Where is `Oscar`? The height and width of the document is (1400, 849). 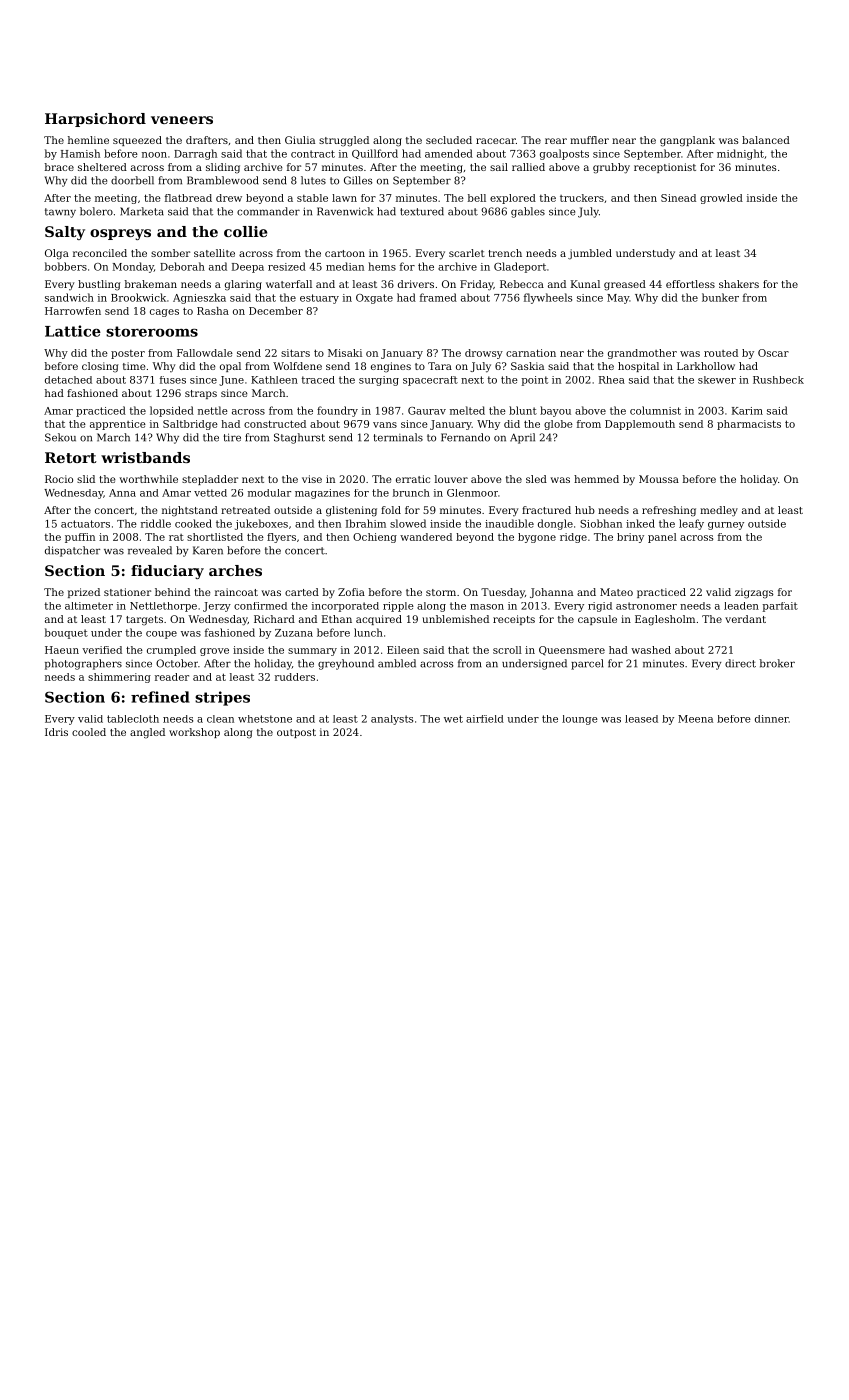
Oscar is located at coordinates (773, 353).
